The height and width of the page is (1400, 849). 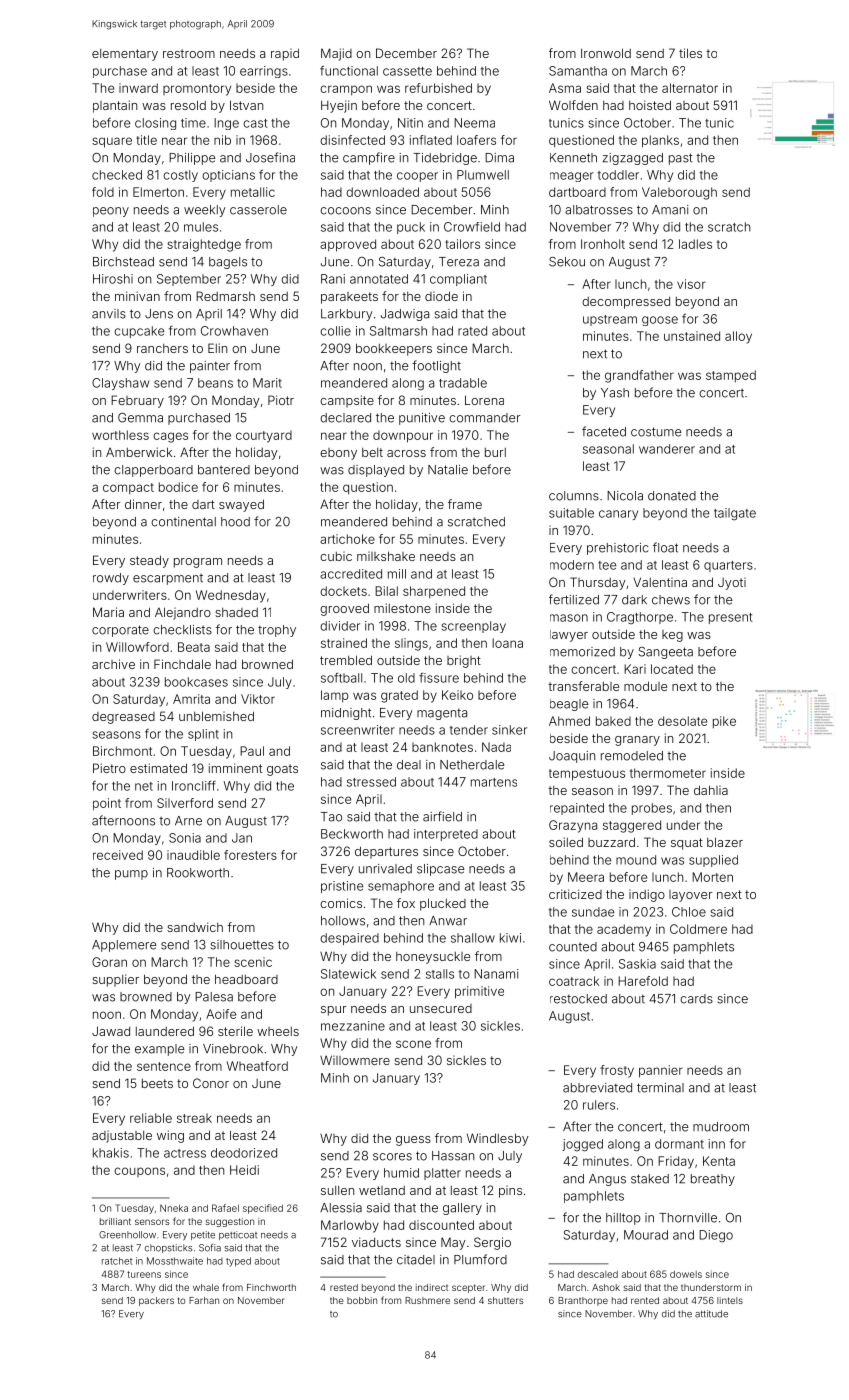 I want to click on Ioana, so click(x=507, y=643).
